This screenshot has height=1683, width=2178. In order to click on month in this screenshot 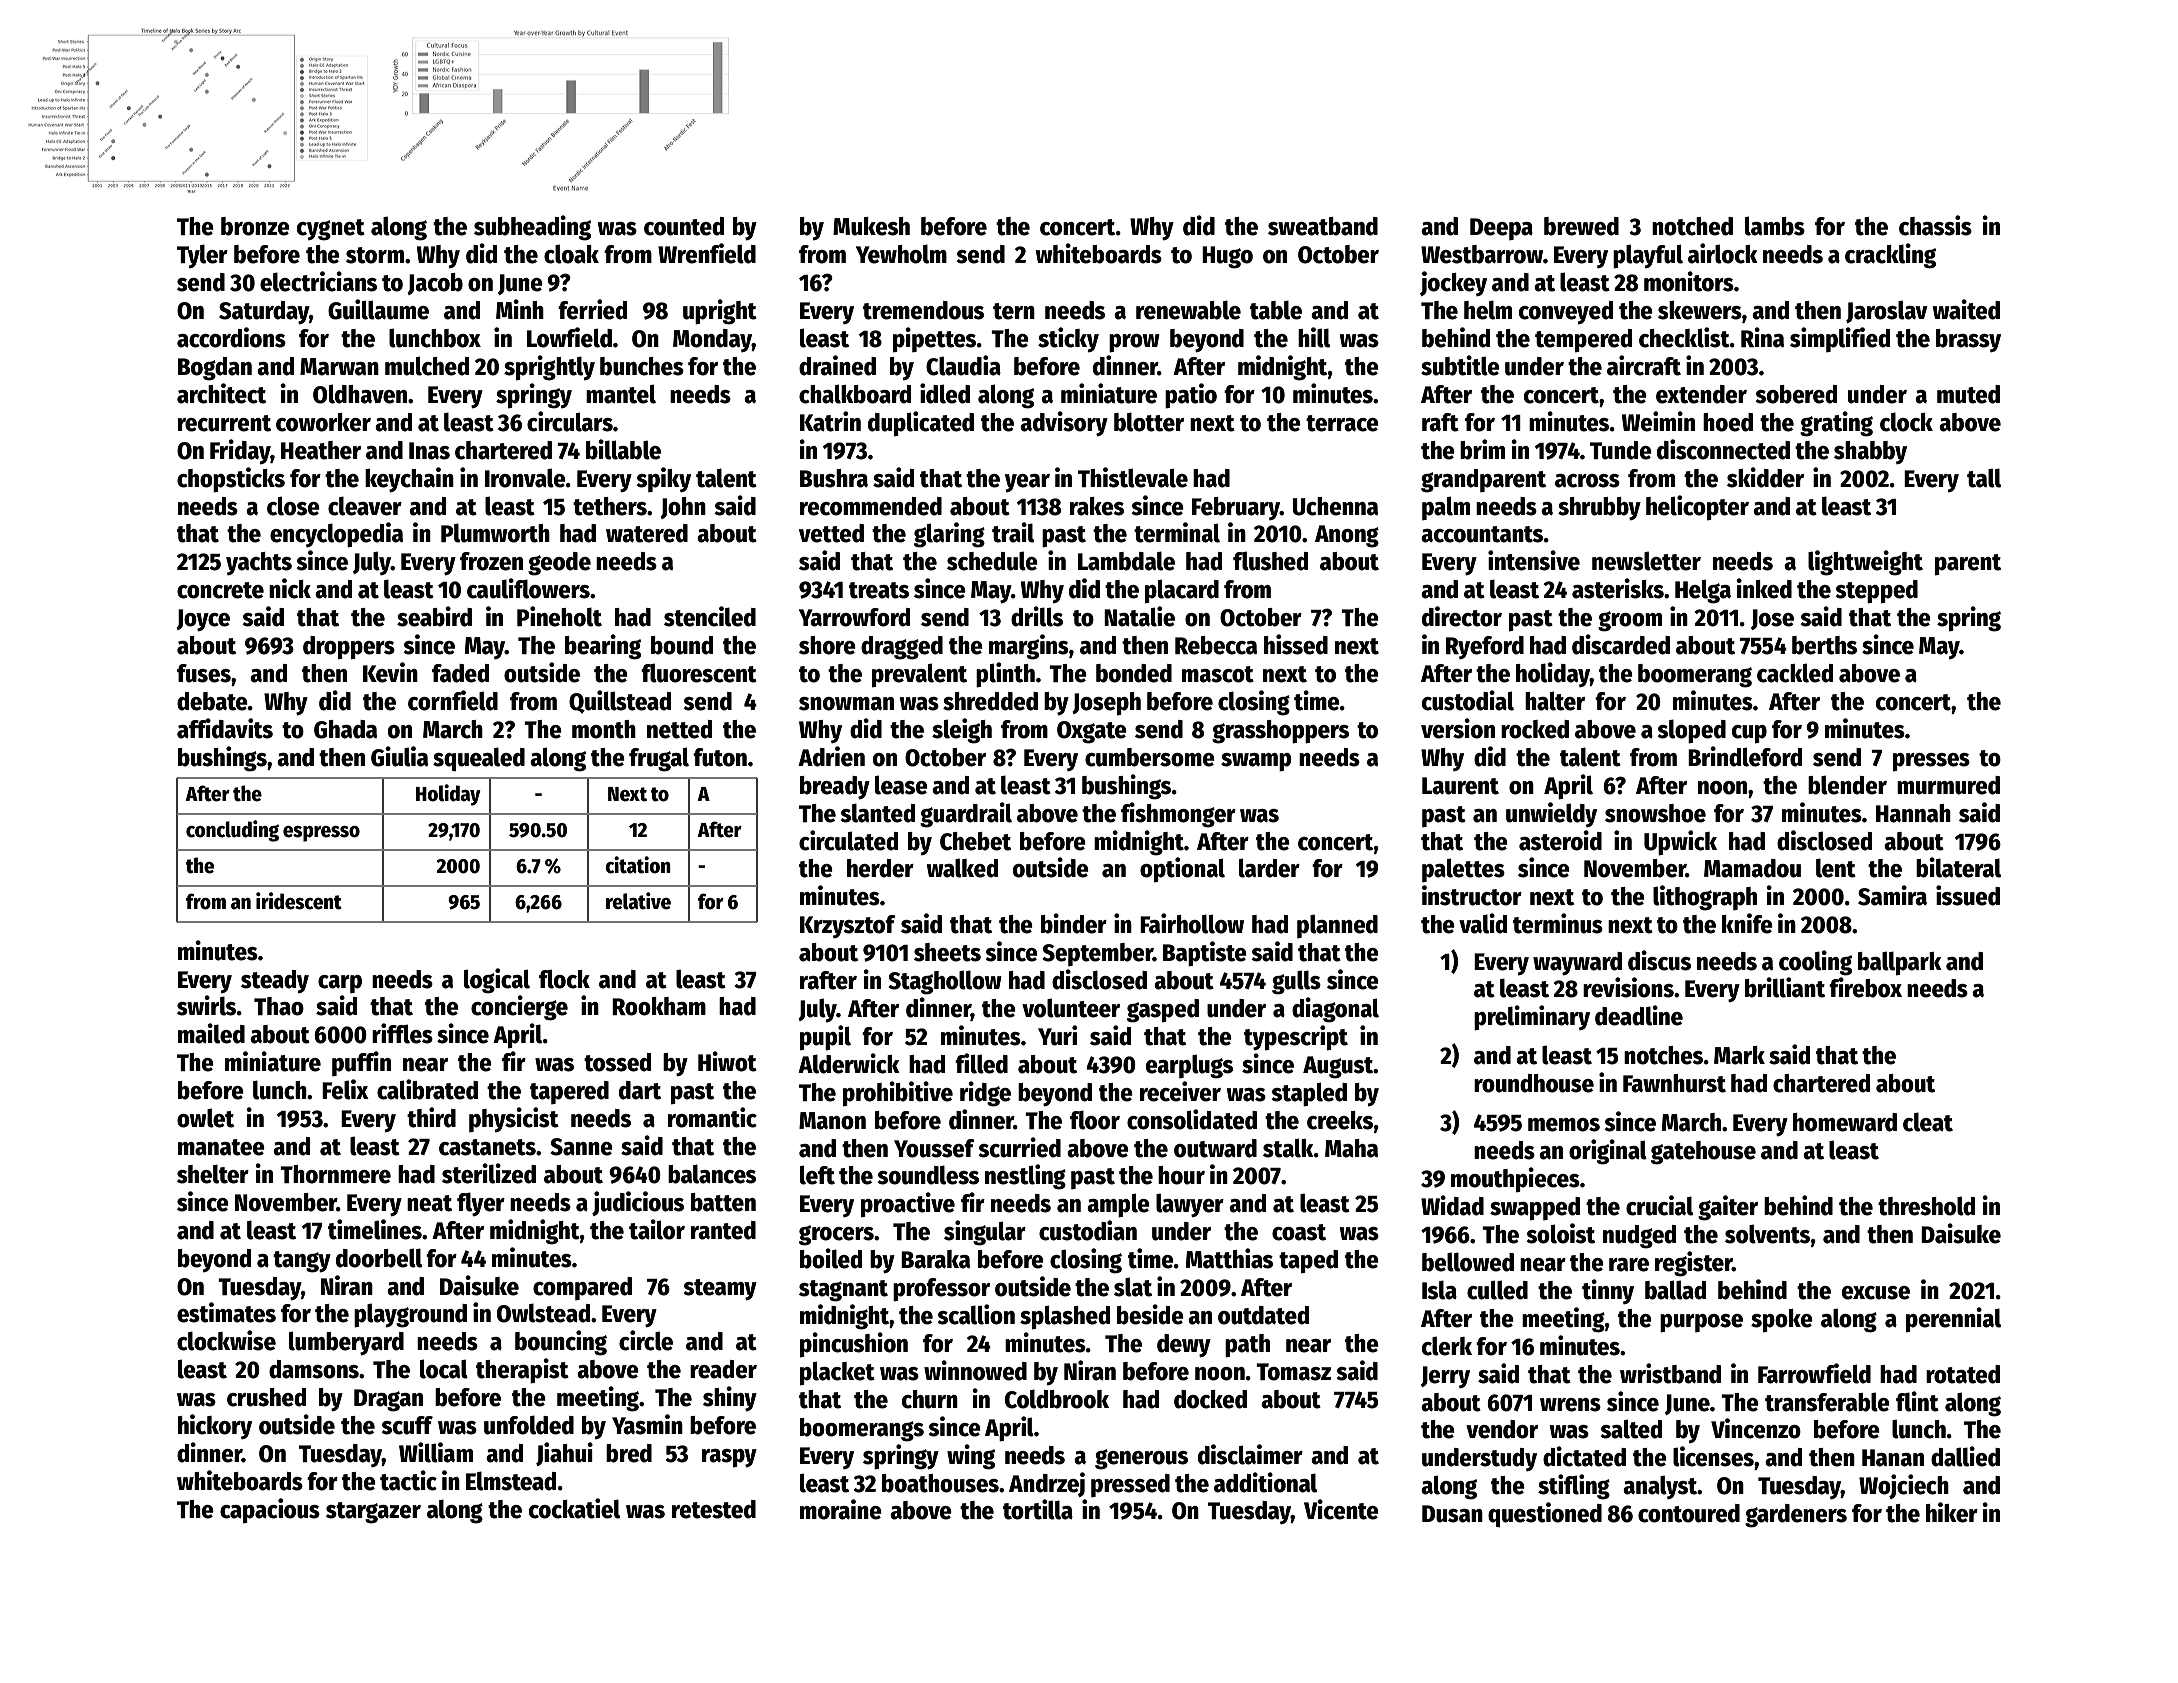, I will do `click(604, 729)`.
